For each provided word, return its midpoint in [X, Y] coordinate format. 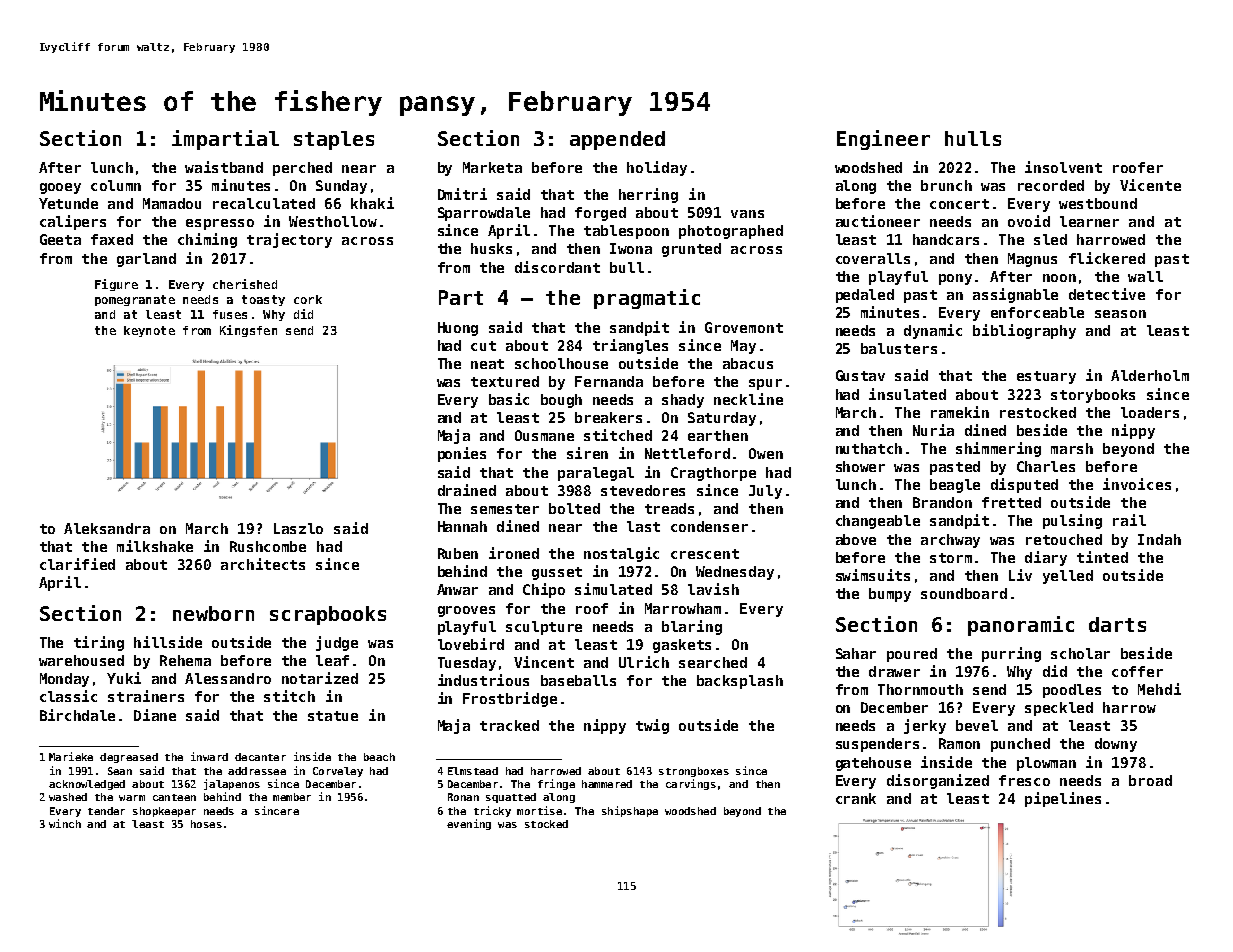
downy [1116, 745]
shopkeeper [164, 812]
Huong [458, 329]
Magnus [1032, 260]
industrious [483, 680]
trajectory [289, 240]
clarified [77, 564]
